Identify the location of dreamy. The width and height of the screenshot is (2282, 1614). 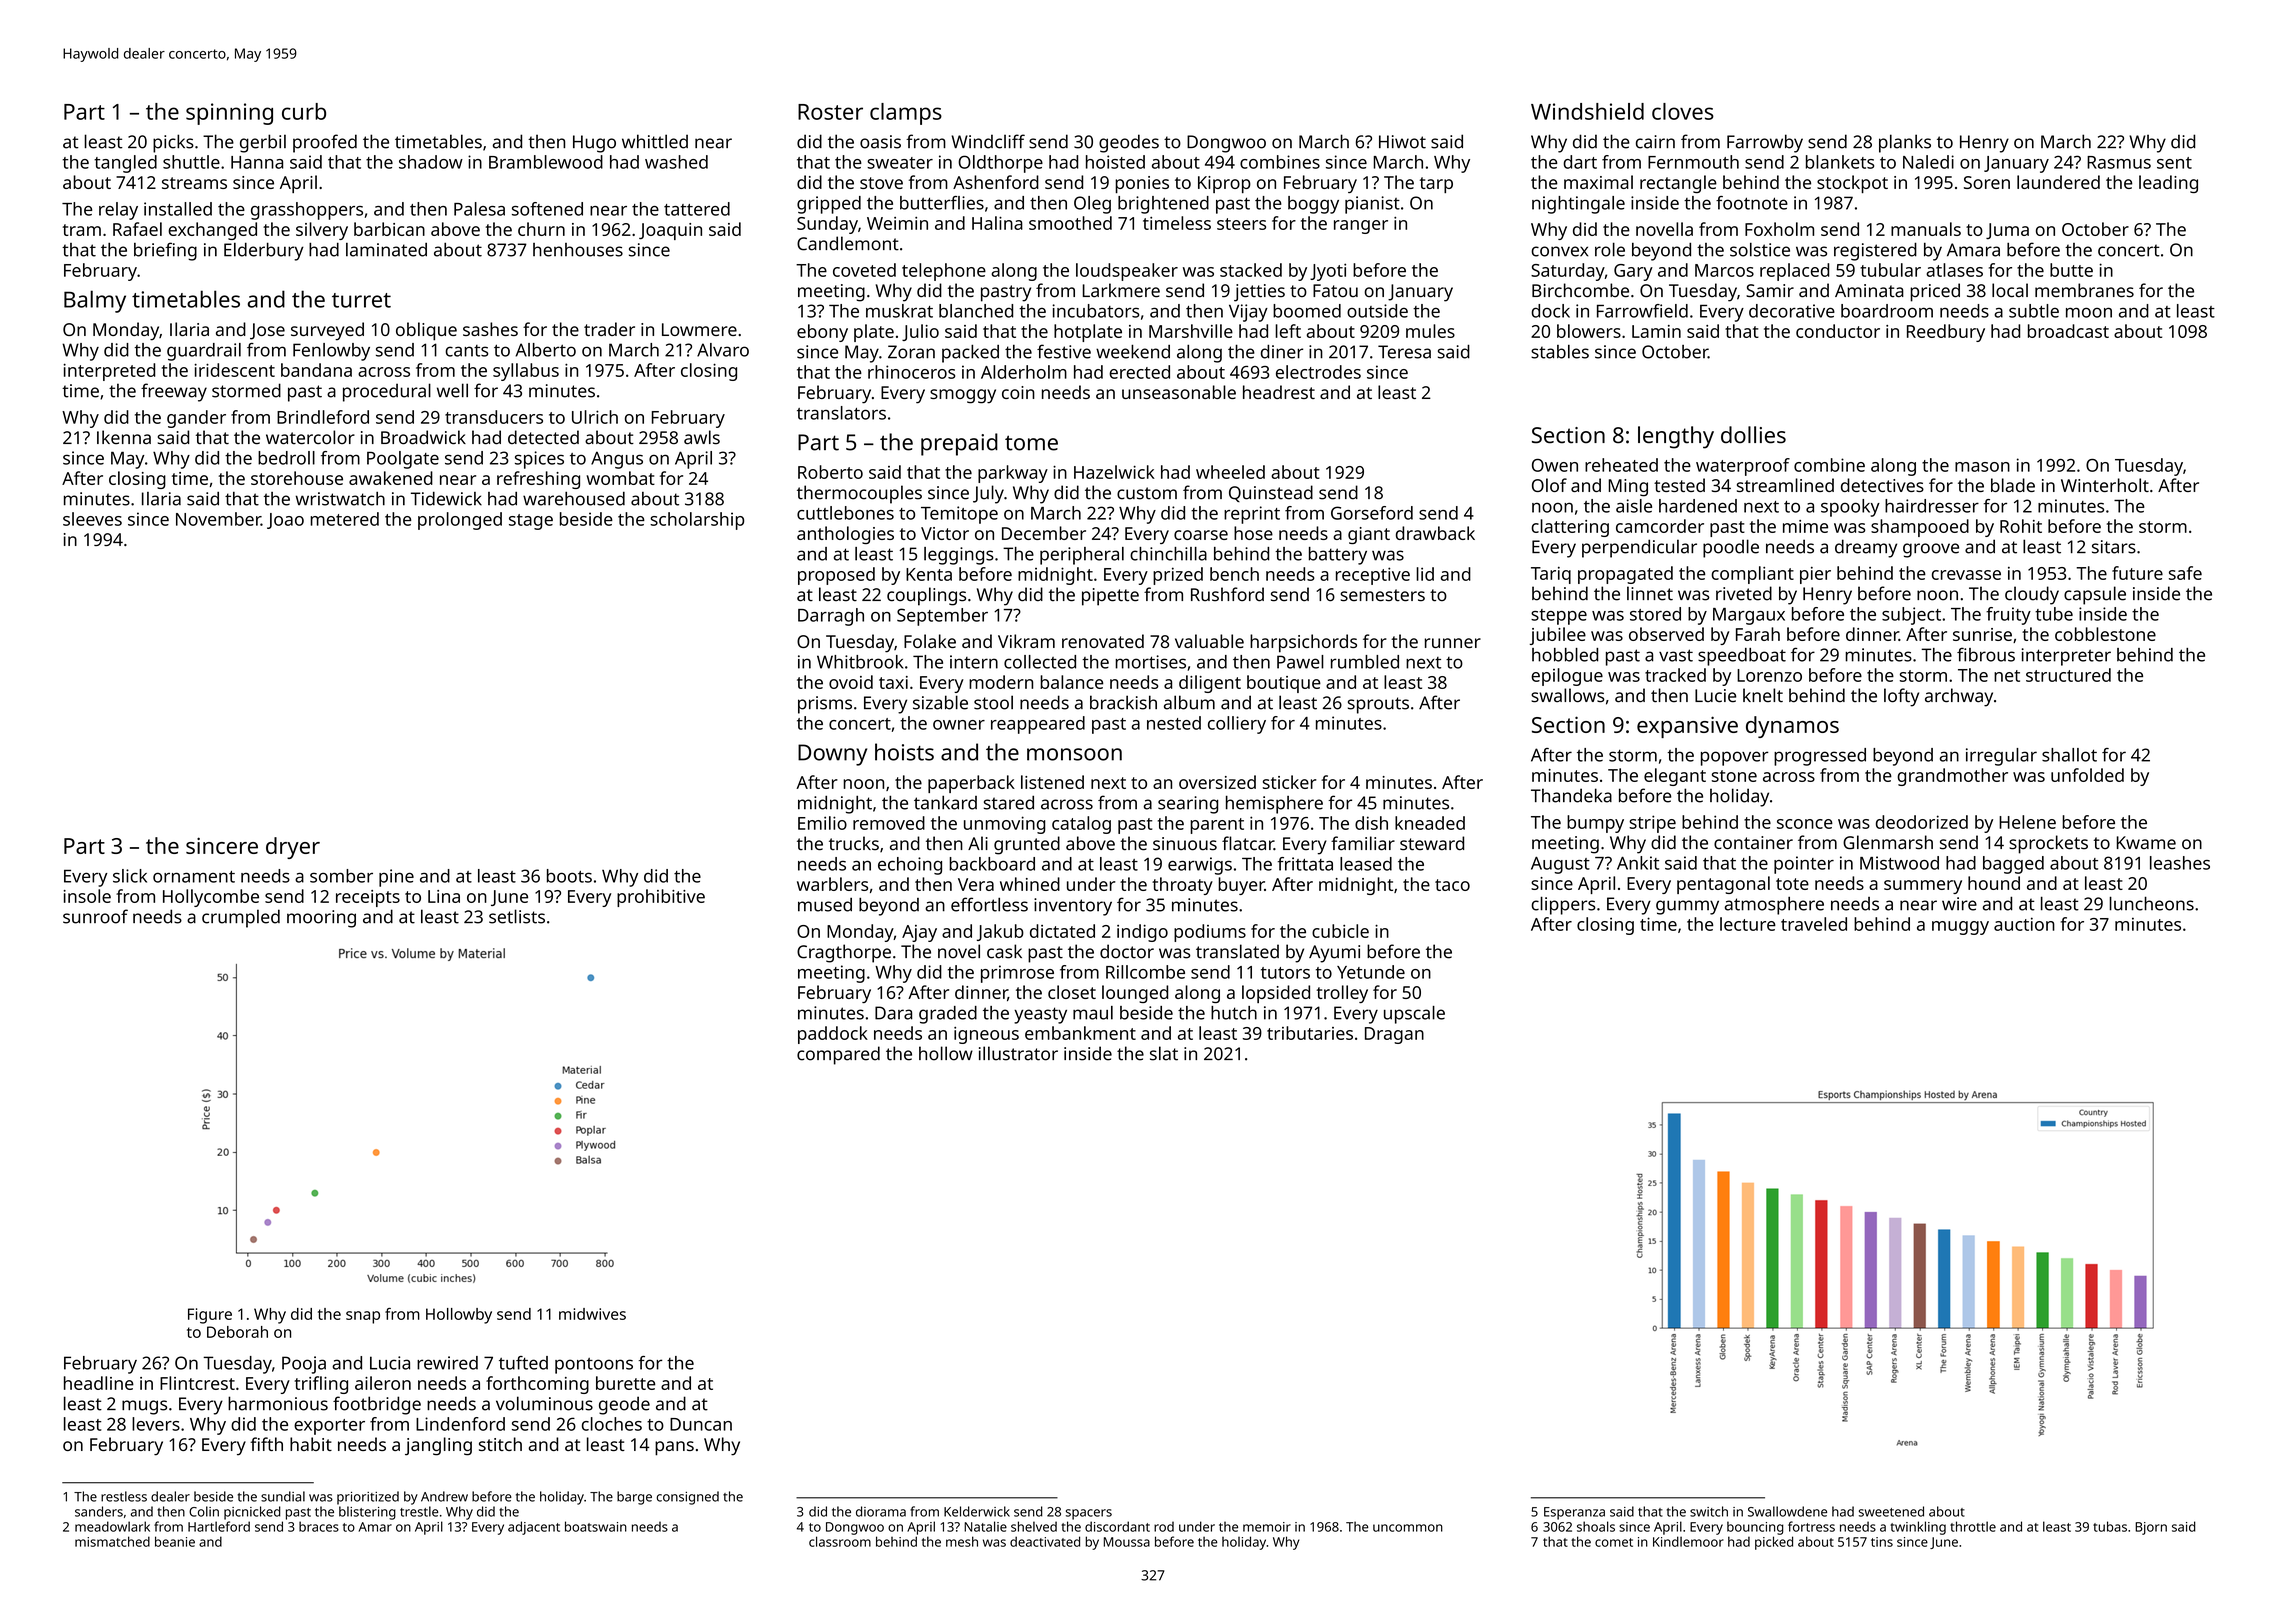
(1866, 548).
